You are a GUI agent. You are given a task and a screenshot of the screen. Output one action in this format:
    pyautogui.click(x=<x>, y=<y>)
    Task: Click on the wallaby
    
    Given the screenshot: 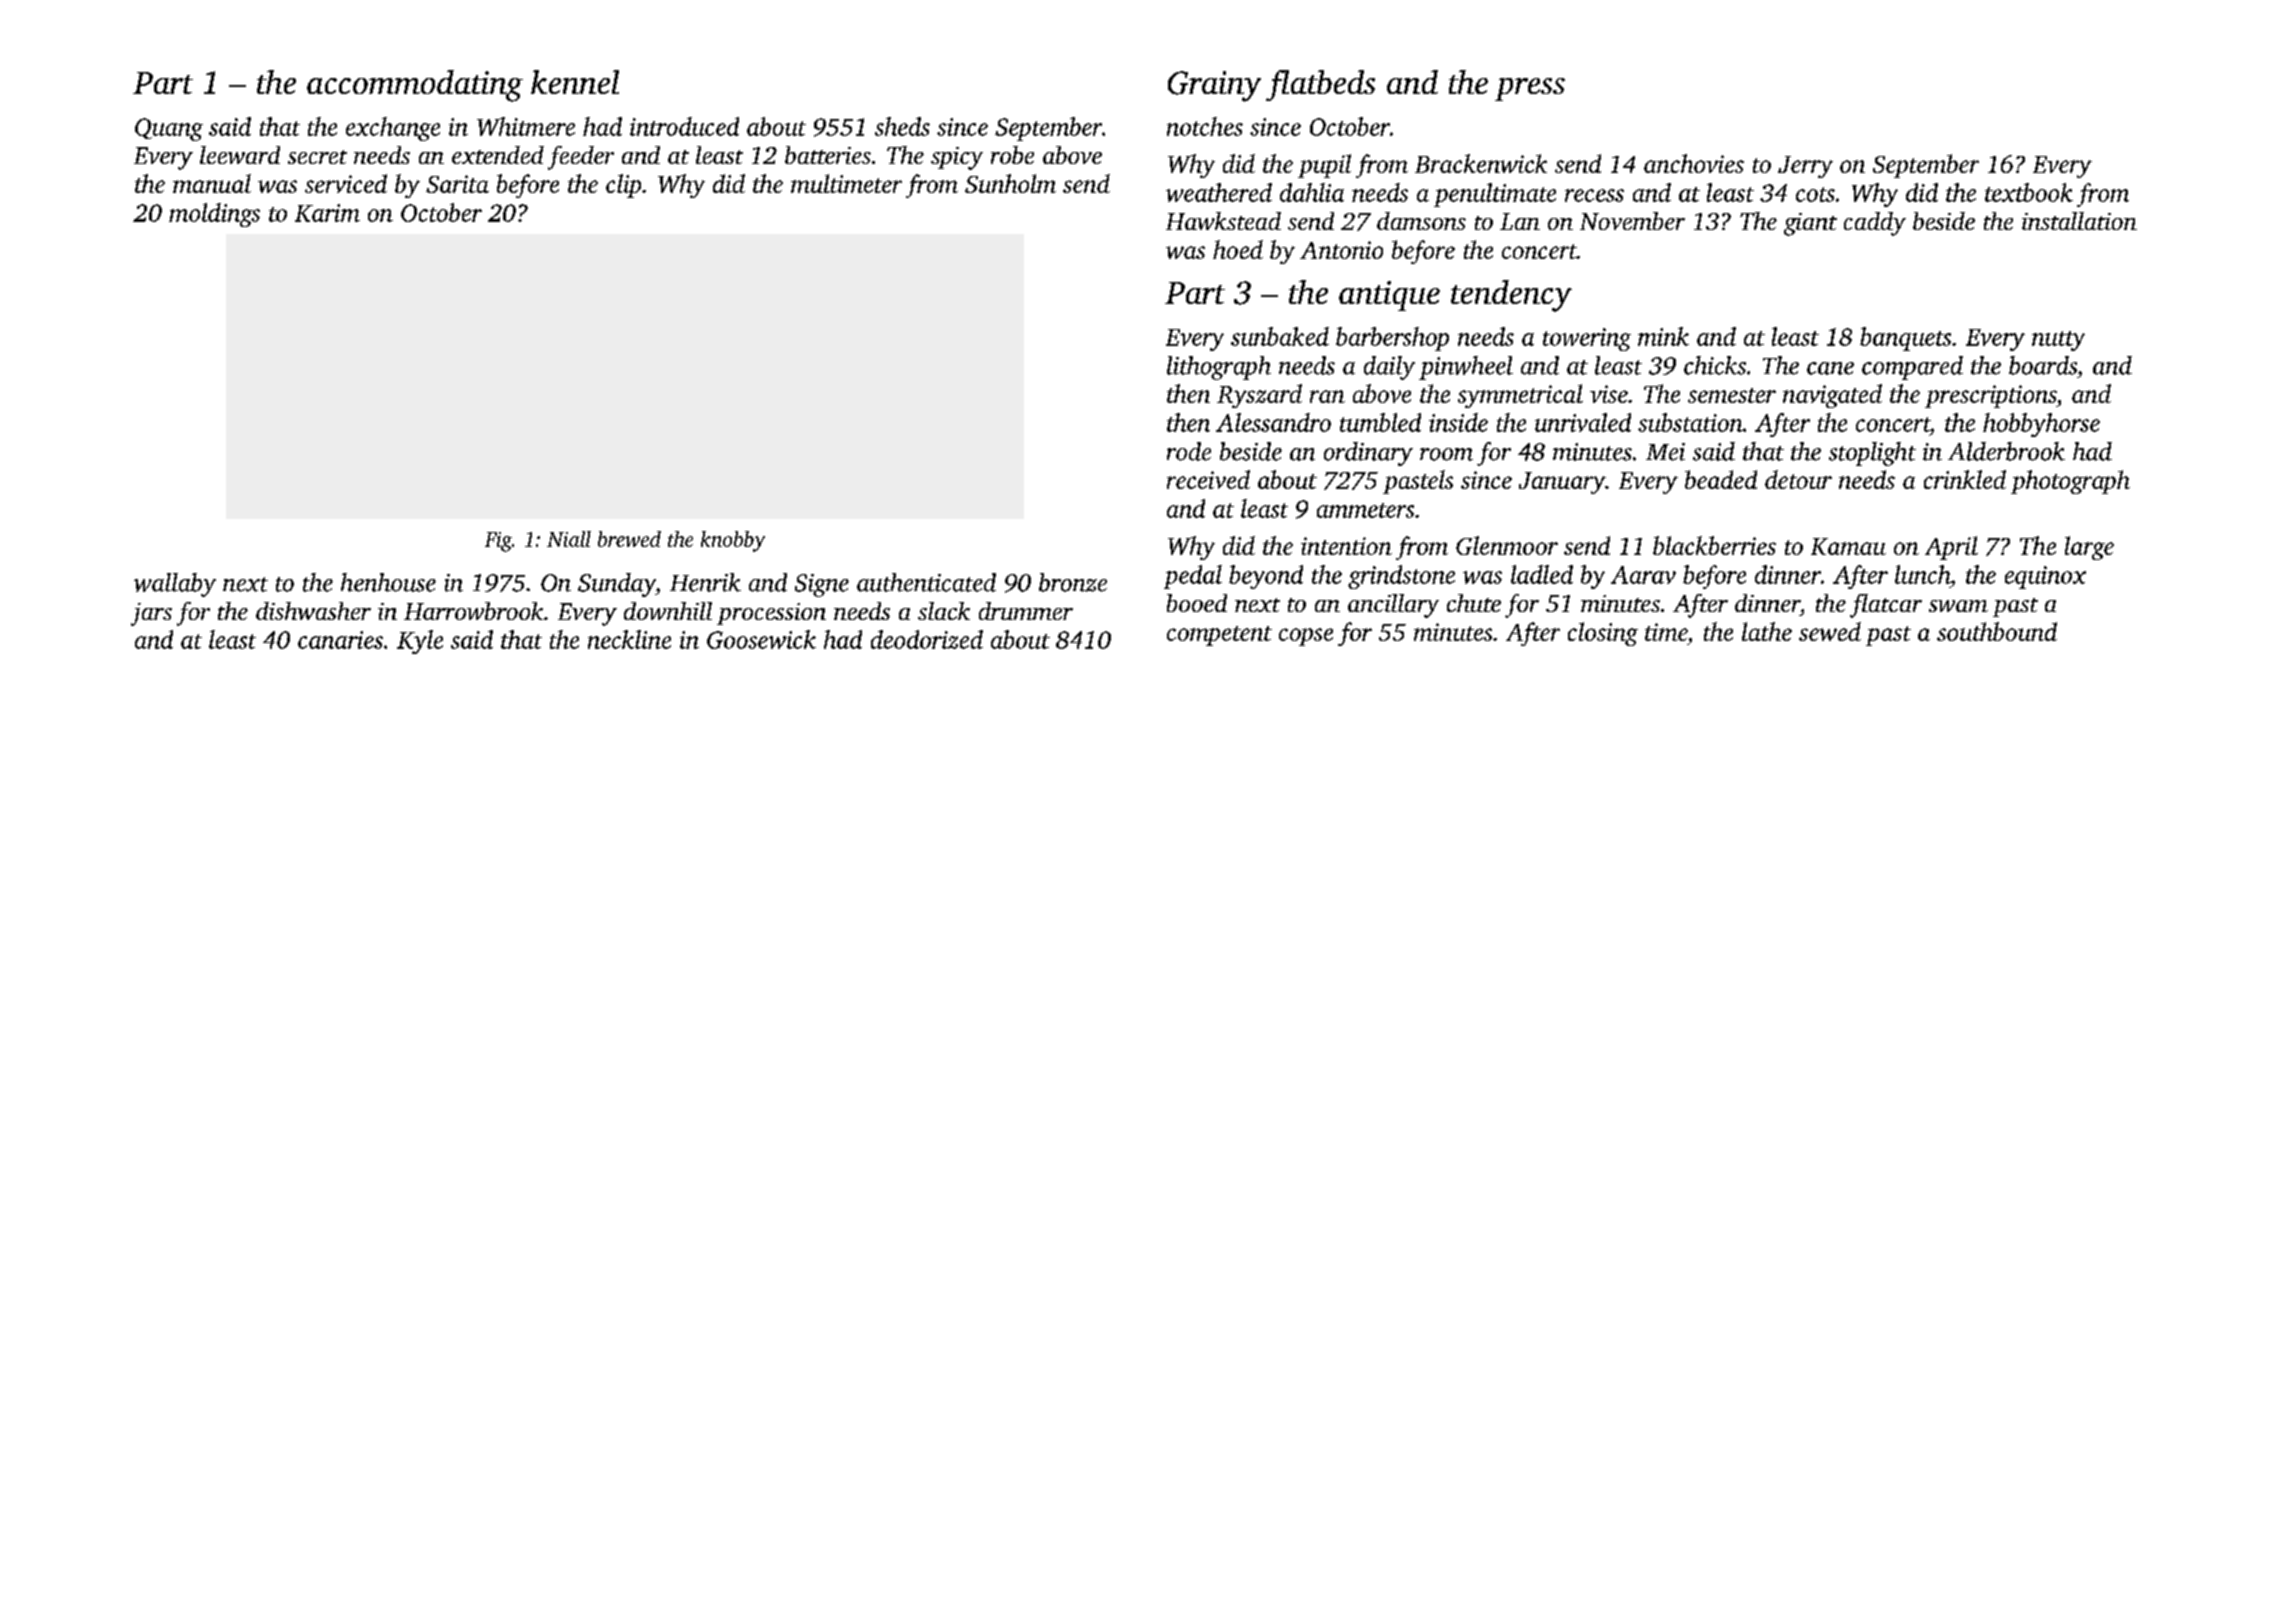 What is the action you would take?
    pyautogui.click(x=175, y=585)
